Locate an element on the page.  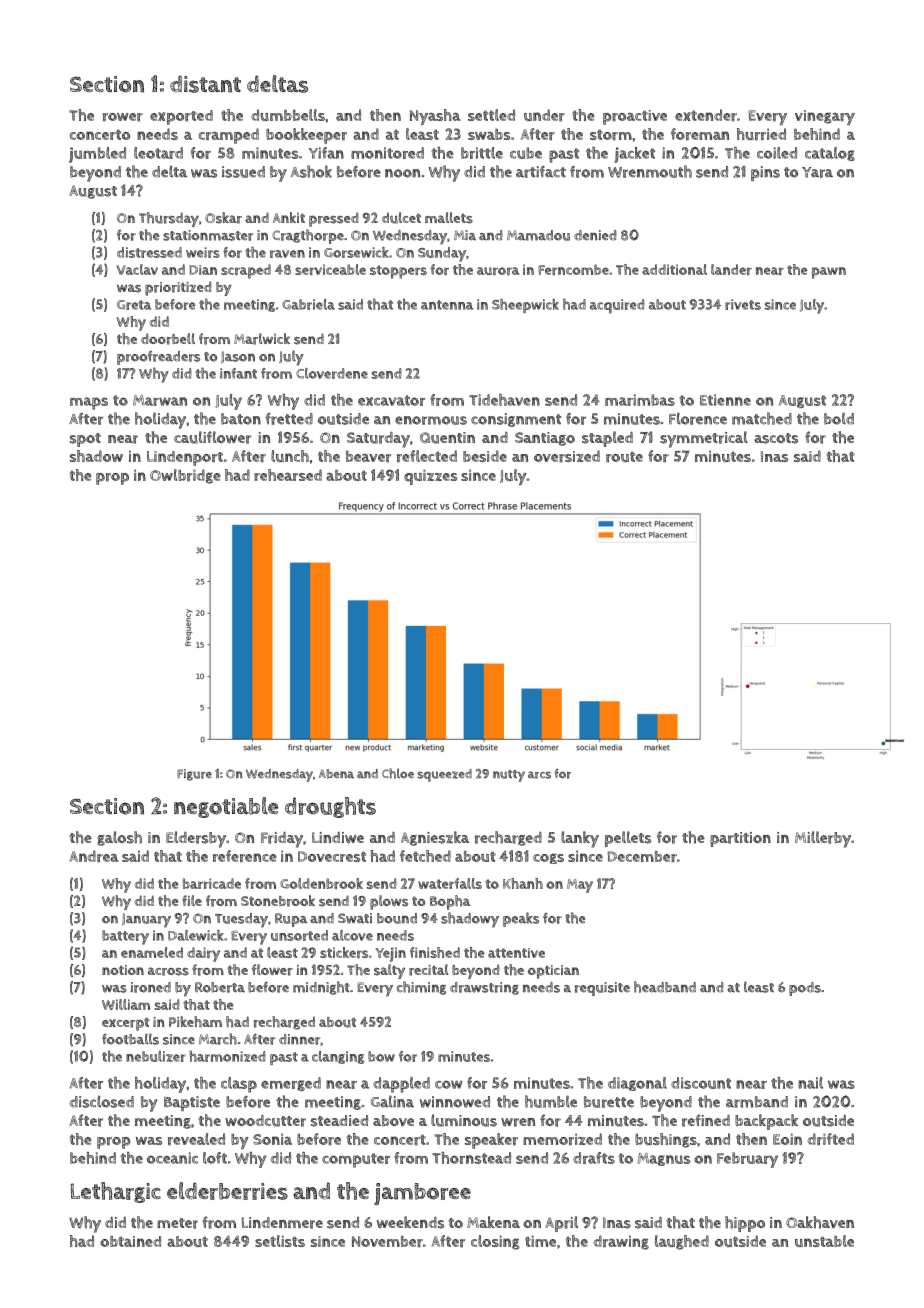
bookkeeper is located at coordinates (306, 136).
